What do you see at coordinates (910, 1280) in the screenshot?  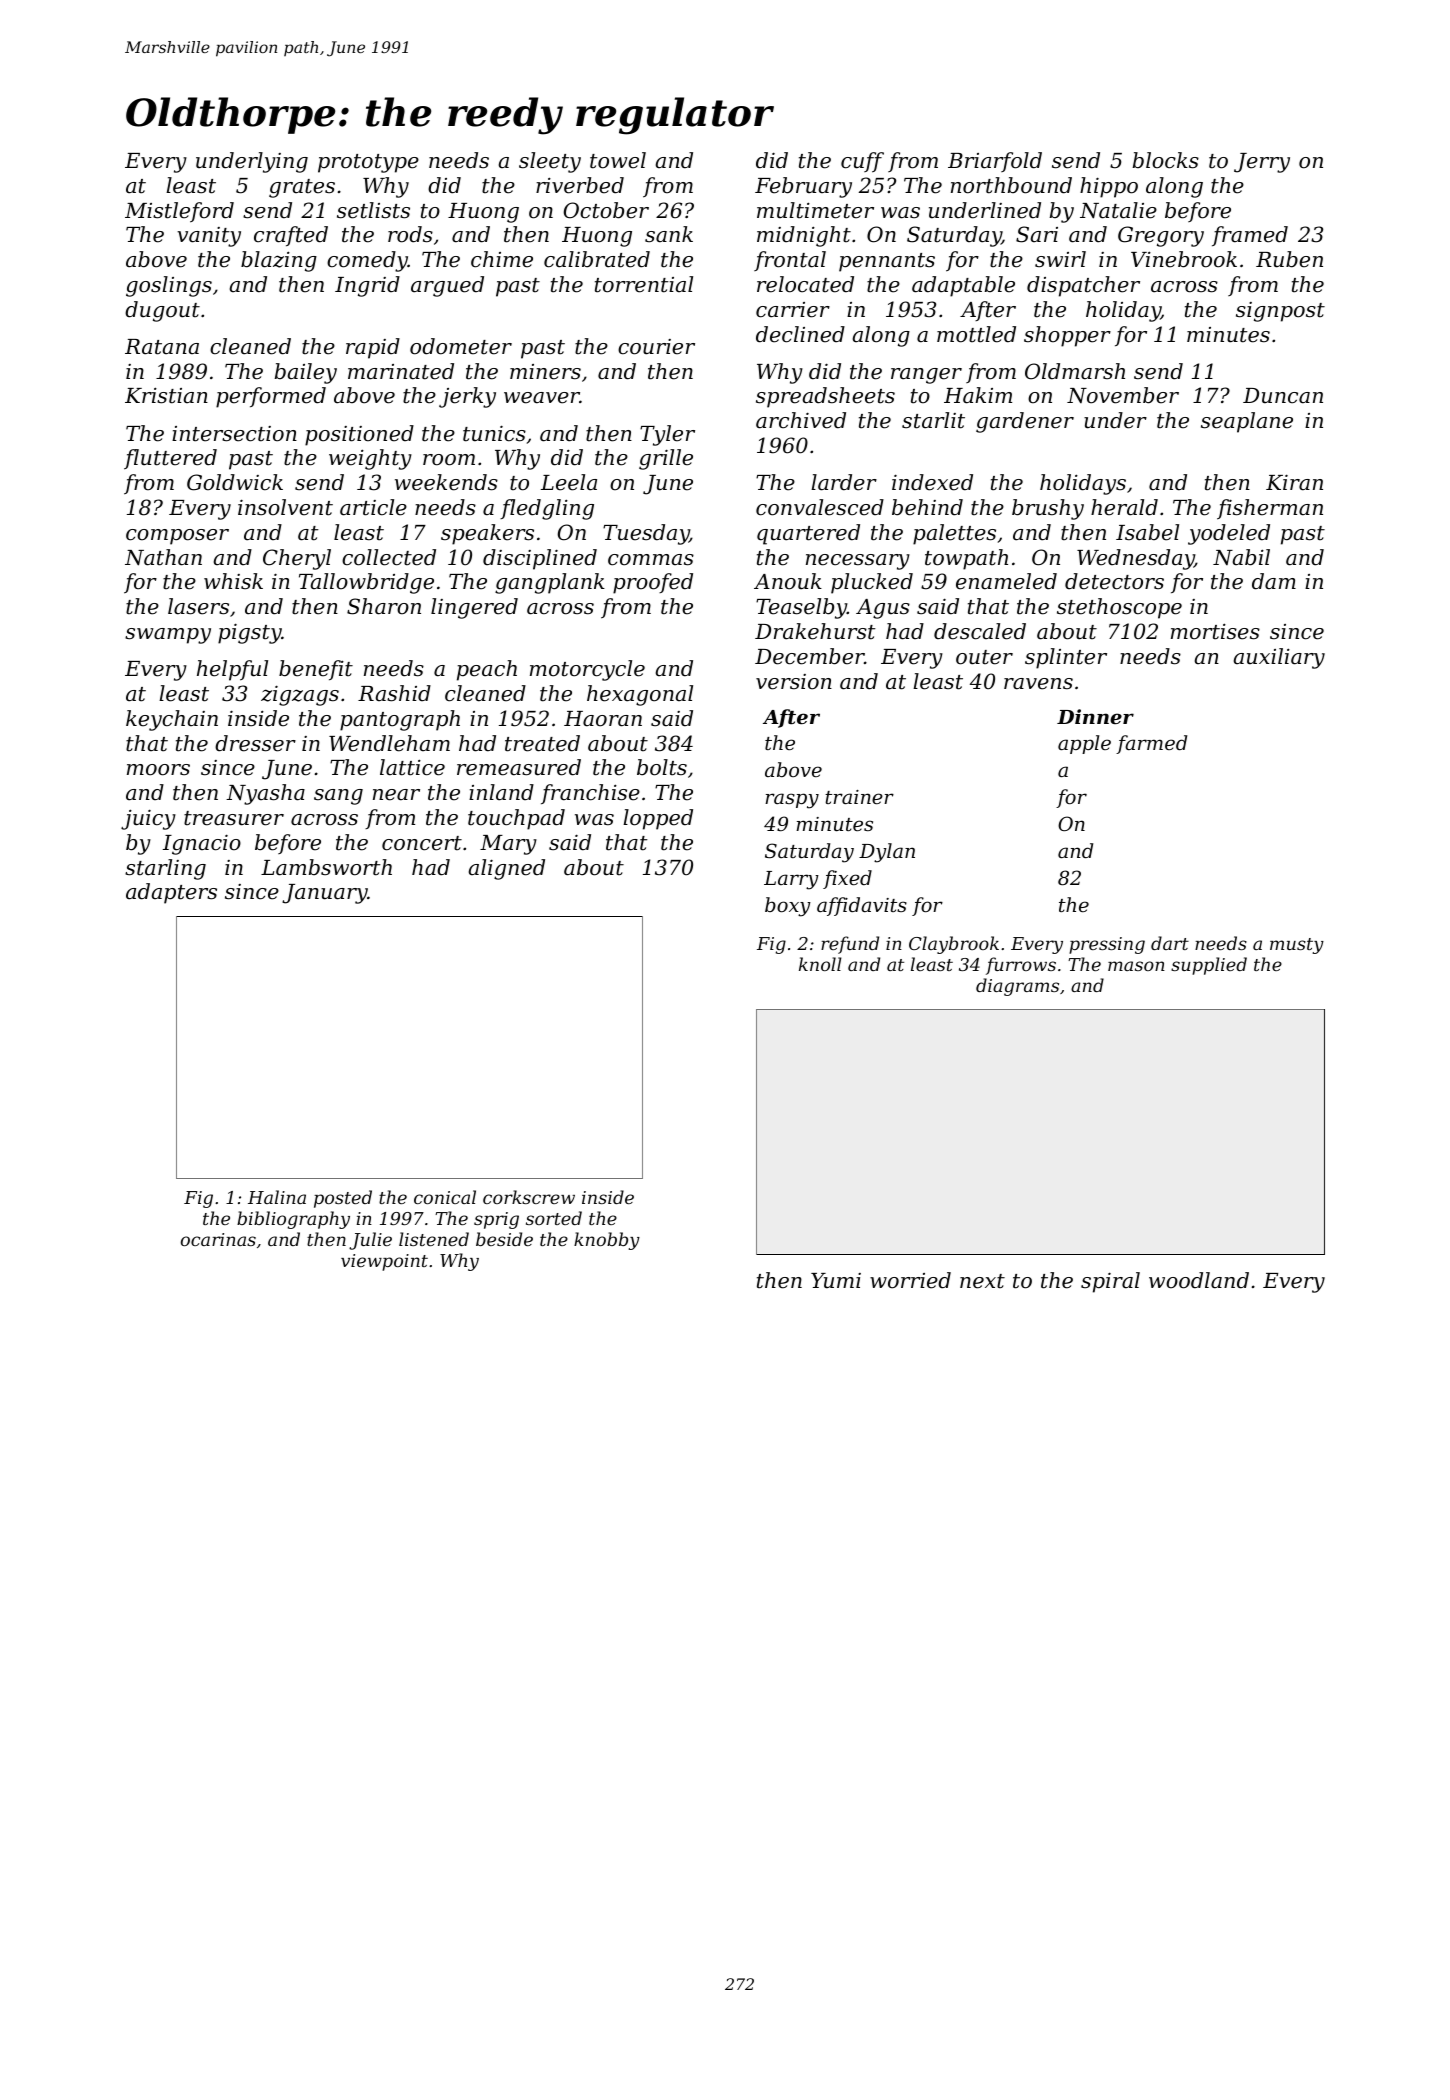 I see `worried` at bounding box center [910, 1280].
